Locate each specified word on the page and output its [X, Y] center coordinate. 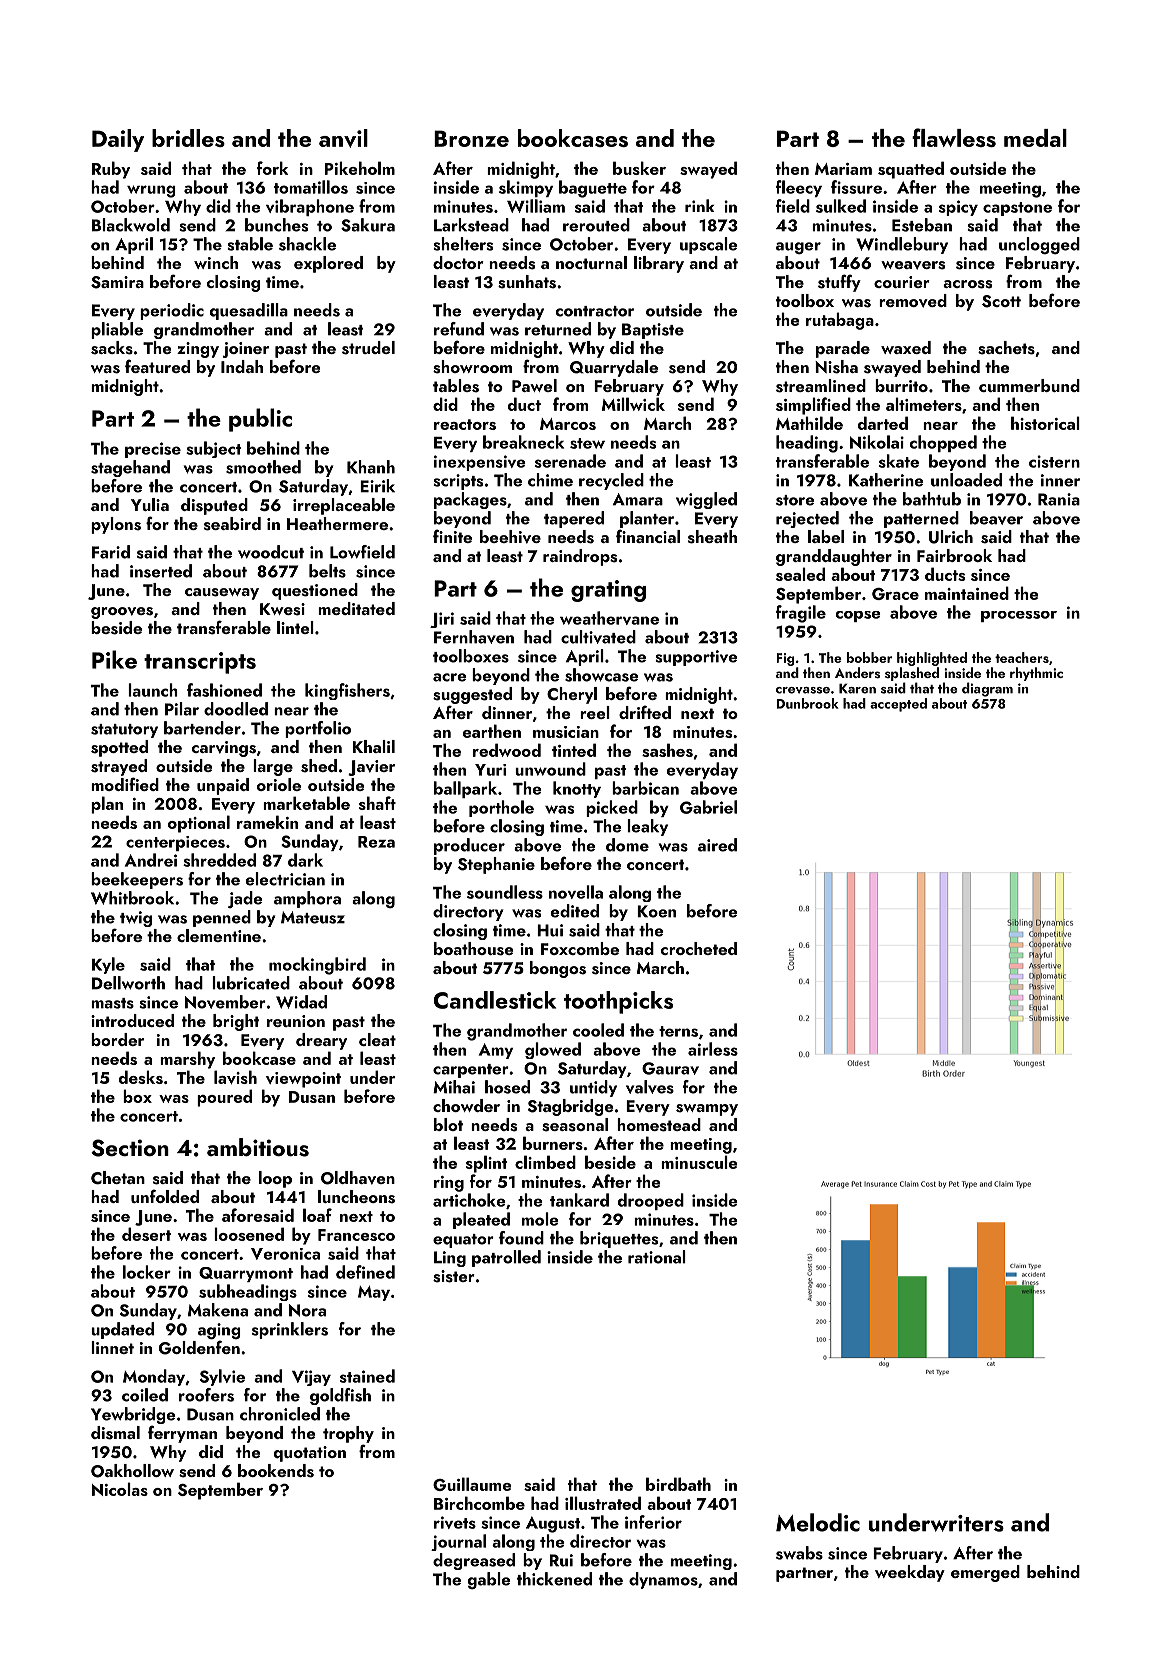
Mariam [843, 169]
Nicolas [120, 1489]
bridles [188, 138]
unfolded [165, 1196]
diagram [987, 689]
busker [639, 168]
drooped [651, 1201]
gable [489, 1580]
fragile [801, 614]
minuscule [699, 1162]
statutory [124, 731]
